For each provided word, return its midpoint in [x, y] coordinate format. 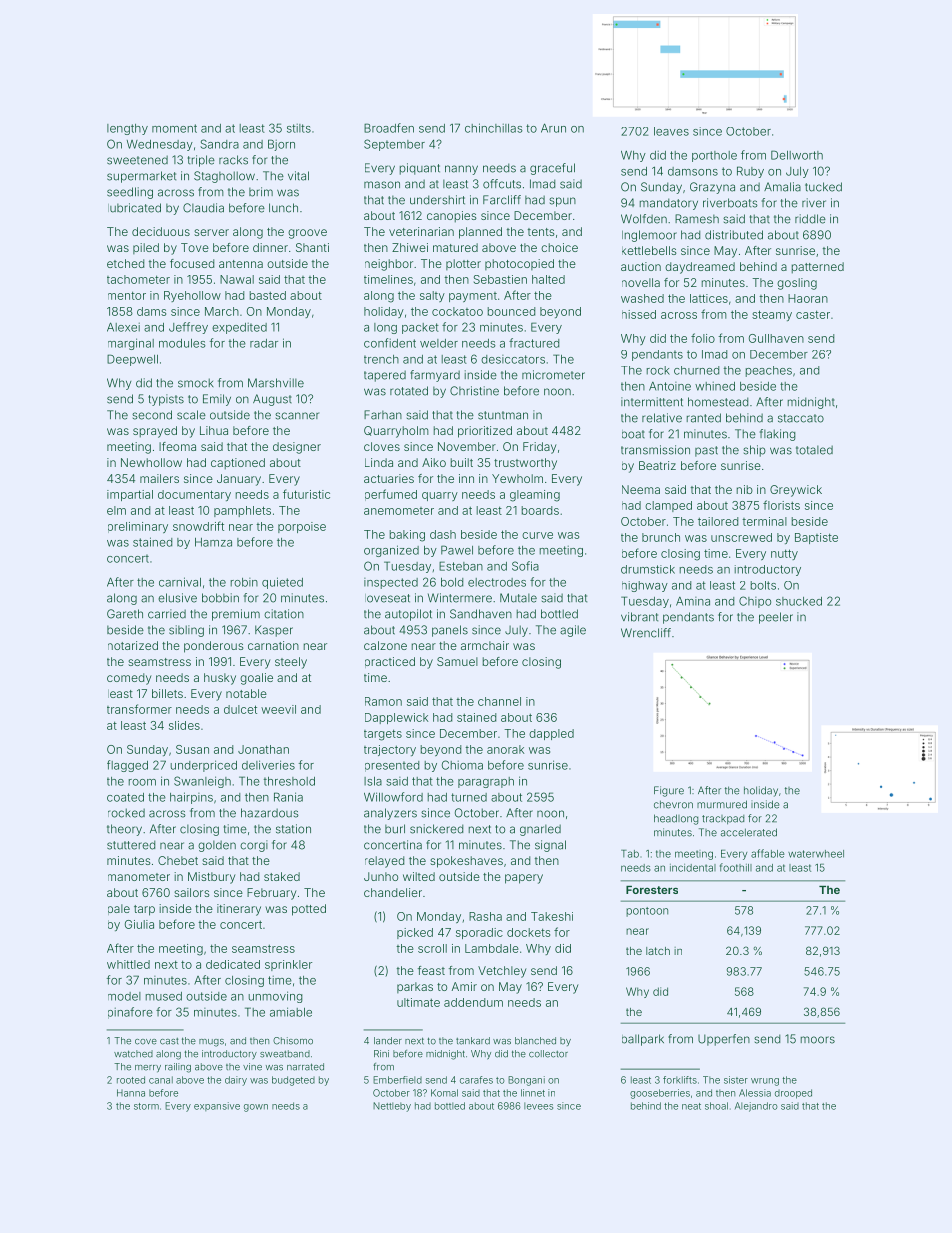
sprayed [155, 432]
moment [174, 128]
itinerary [239, 910]
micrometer [553, 375]
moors [818, 1040]
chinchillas [494, 128]
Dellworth [797, 155]
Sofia [525, 566]
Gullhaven [776, 338]
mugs [211, 1043]
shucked [799, 601]
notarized [133, 645]
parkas [415, 987]
